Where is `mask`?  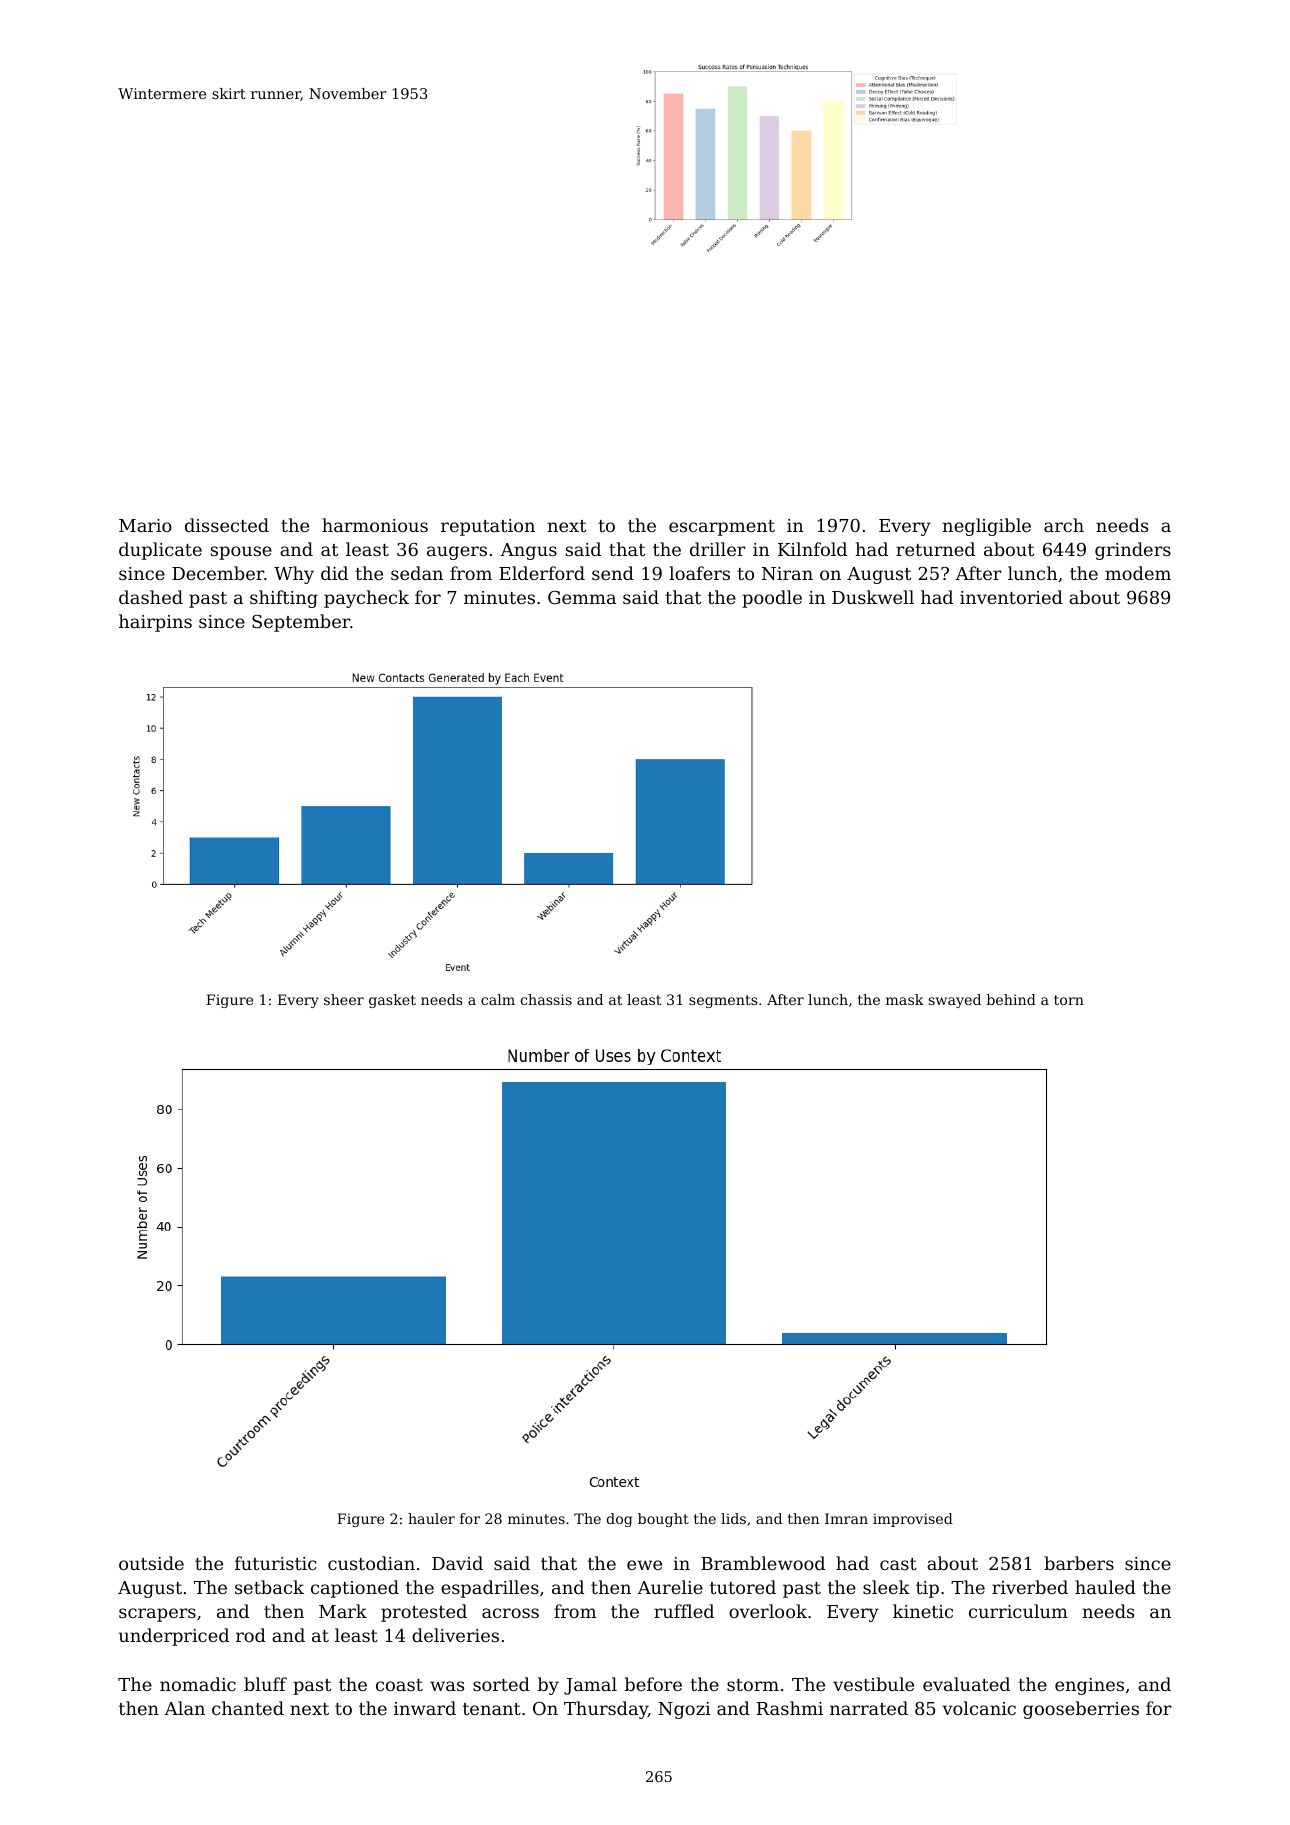 mask is located at coordinates (905, 999).
